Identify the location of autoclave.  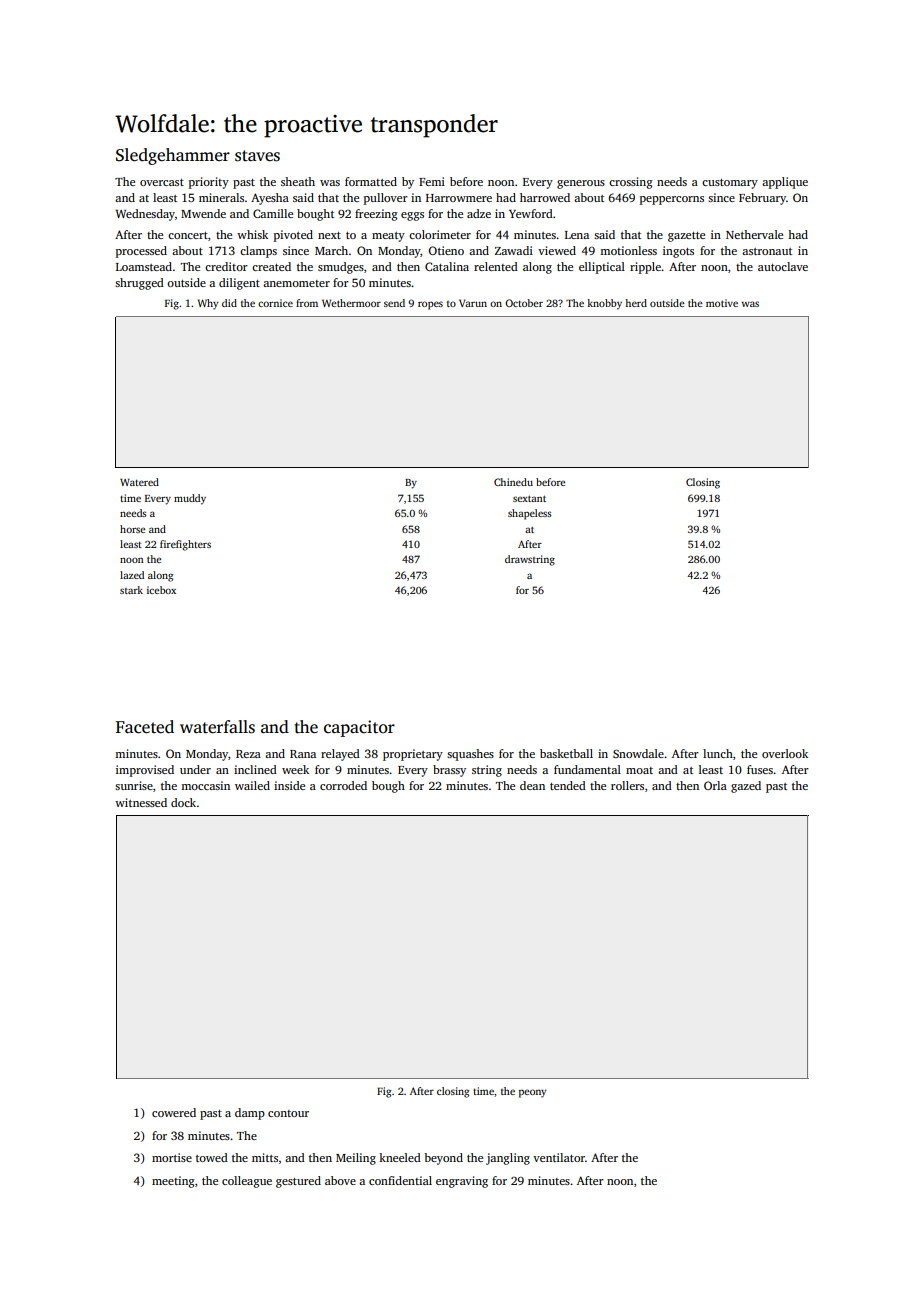
(783, 266).
